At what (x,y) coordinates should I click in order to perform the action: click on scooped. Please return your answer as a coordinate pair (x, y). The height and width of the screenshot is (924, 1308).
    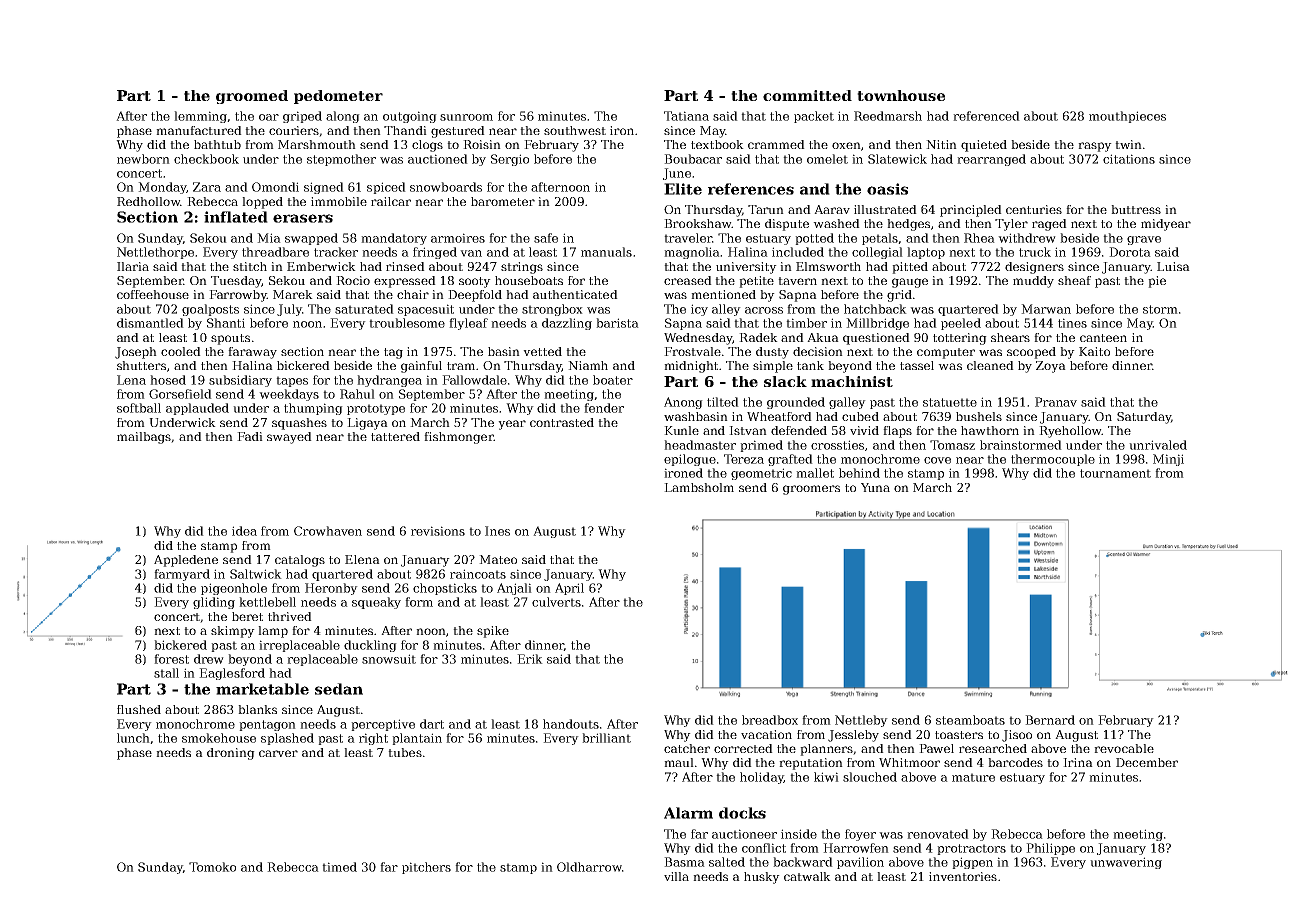
    Looking at the image, I should click on (1031, 353).
